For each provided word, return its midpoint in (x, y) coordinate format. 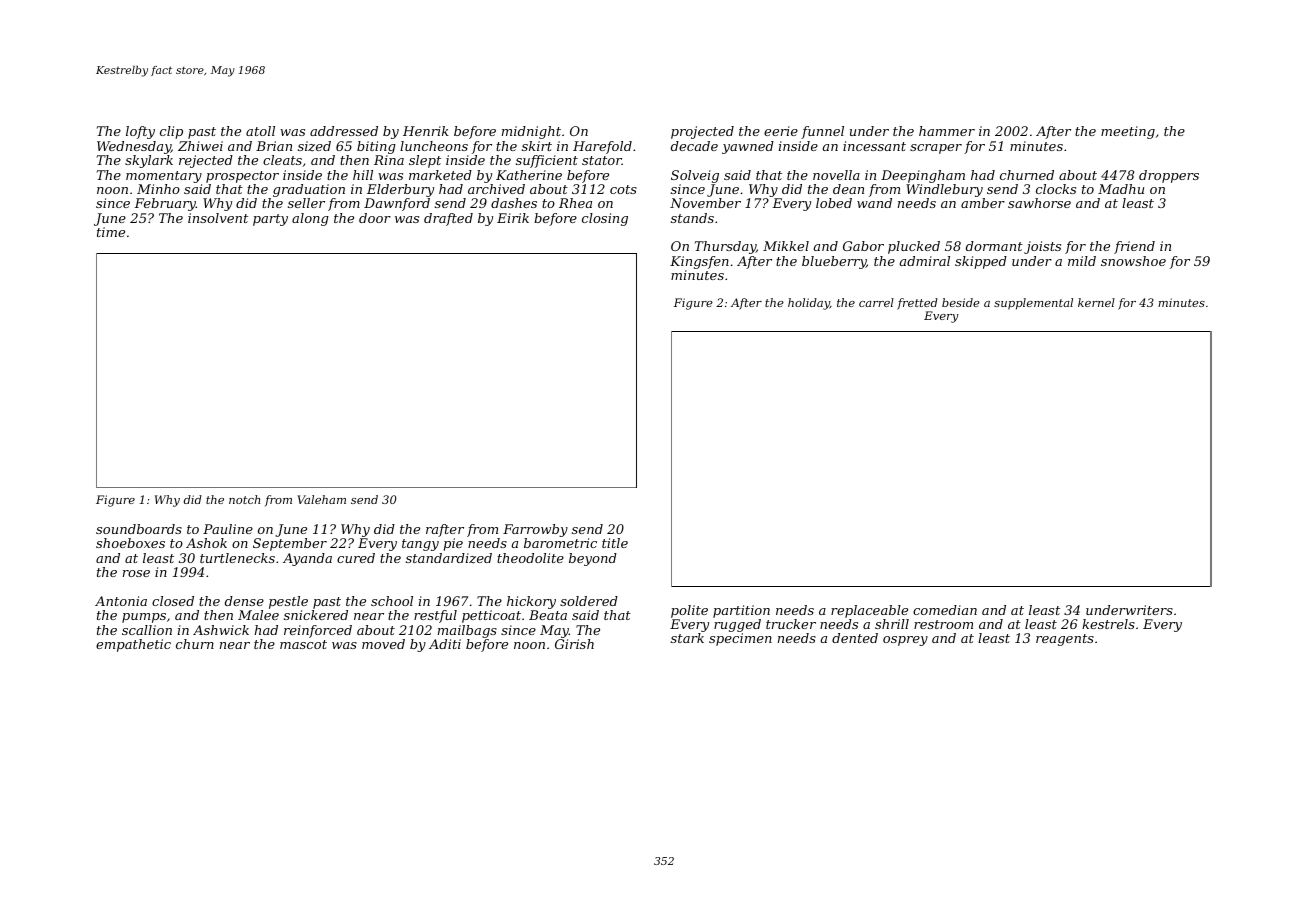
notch (244, 499)
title (615, 543)
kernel (1096, 302)
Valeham (321, 499)
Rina (389, 160)
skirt (537, 146)
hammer (947, 131)
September (290, 544)
